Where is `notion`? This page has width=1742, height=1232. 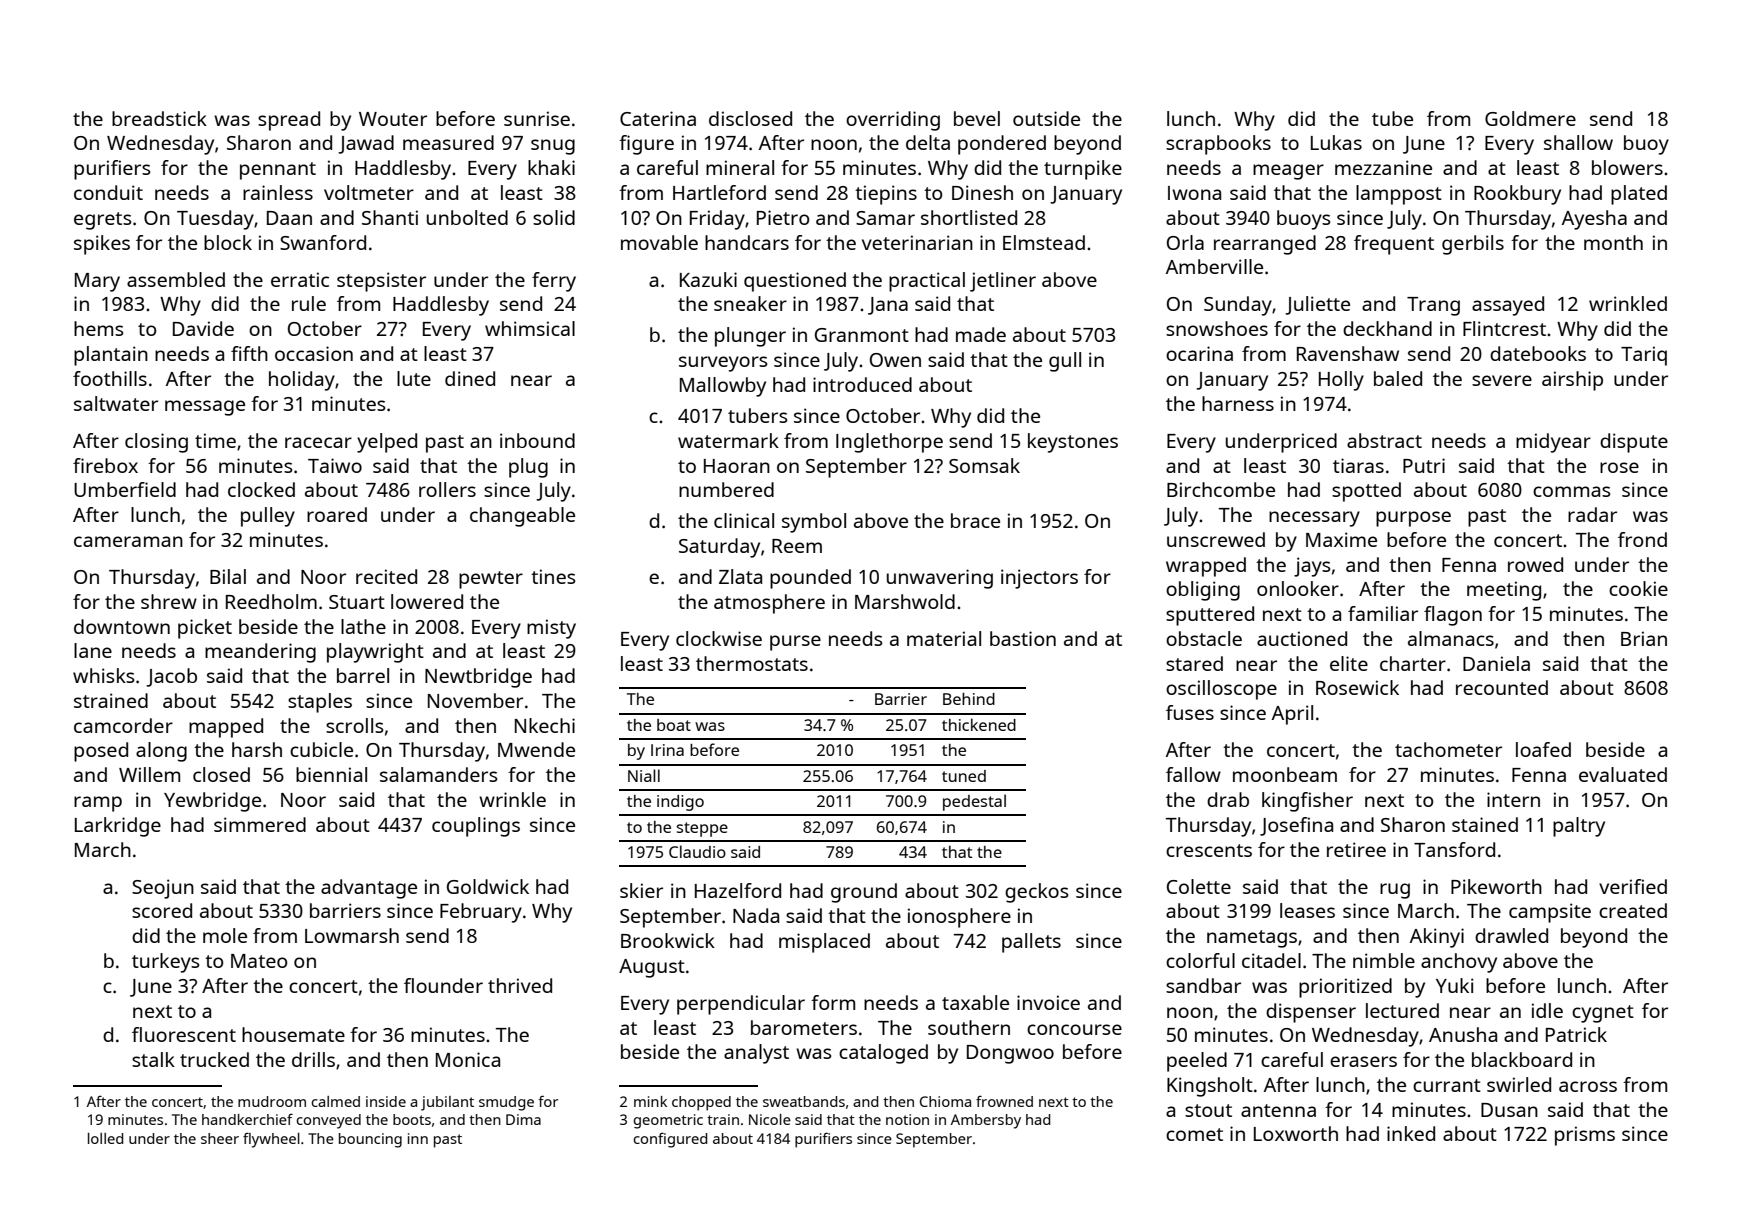 notion is located at coordinates (907, 1119).
